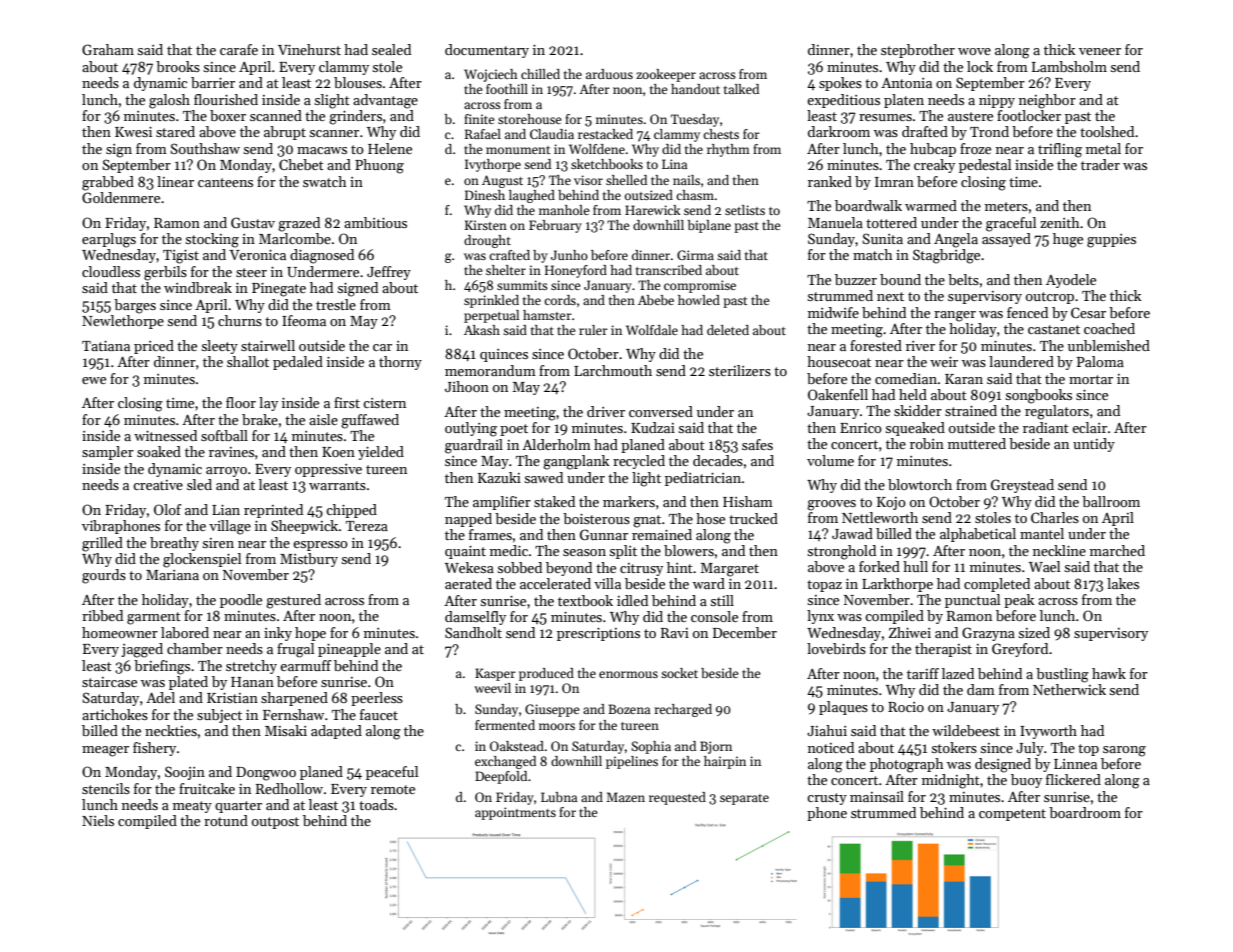  What do you see at coordinates (328, 470) in the screenshot?
I see `oppressive` at bounding box center [328, 470].
